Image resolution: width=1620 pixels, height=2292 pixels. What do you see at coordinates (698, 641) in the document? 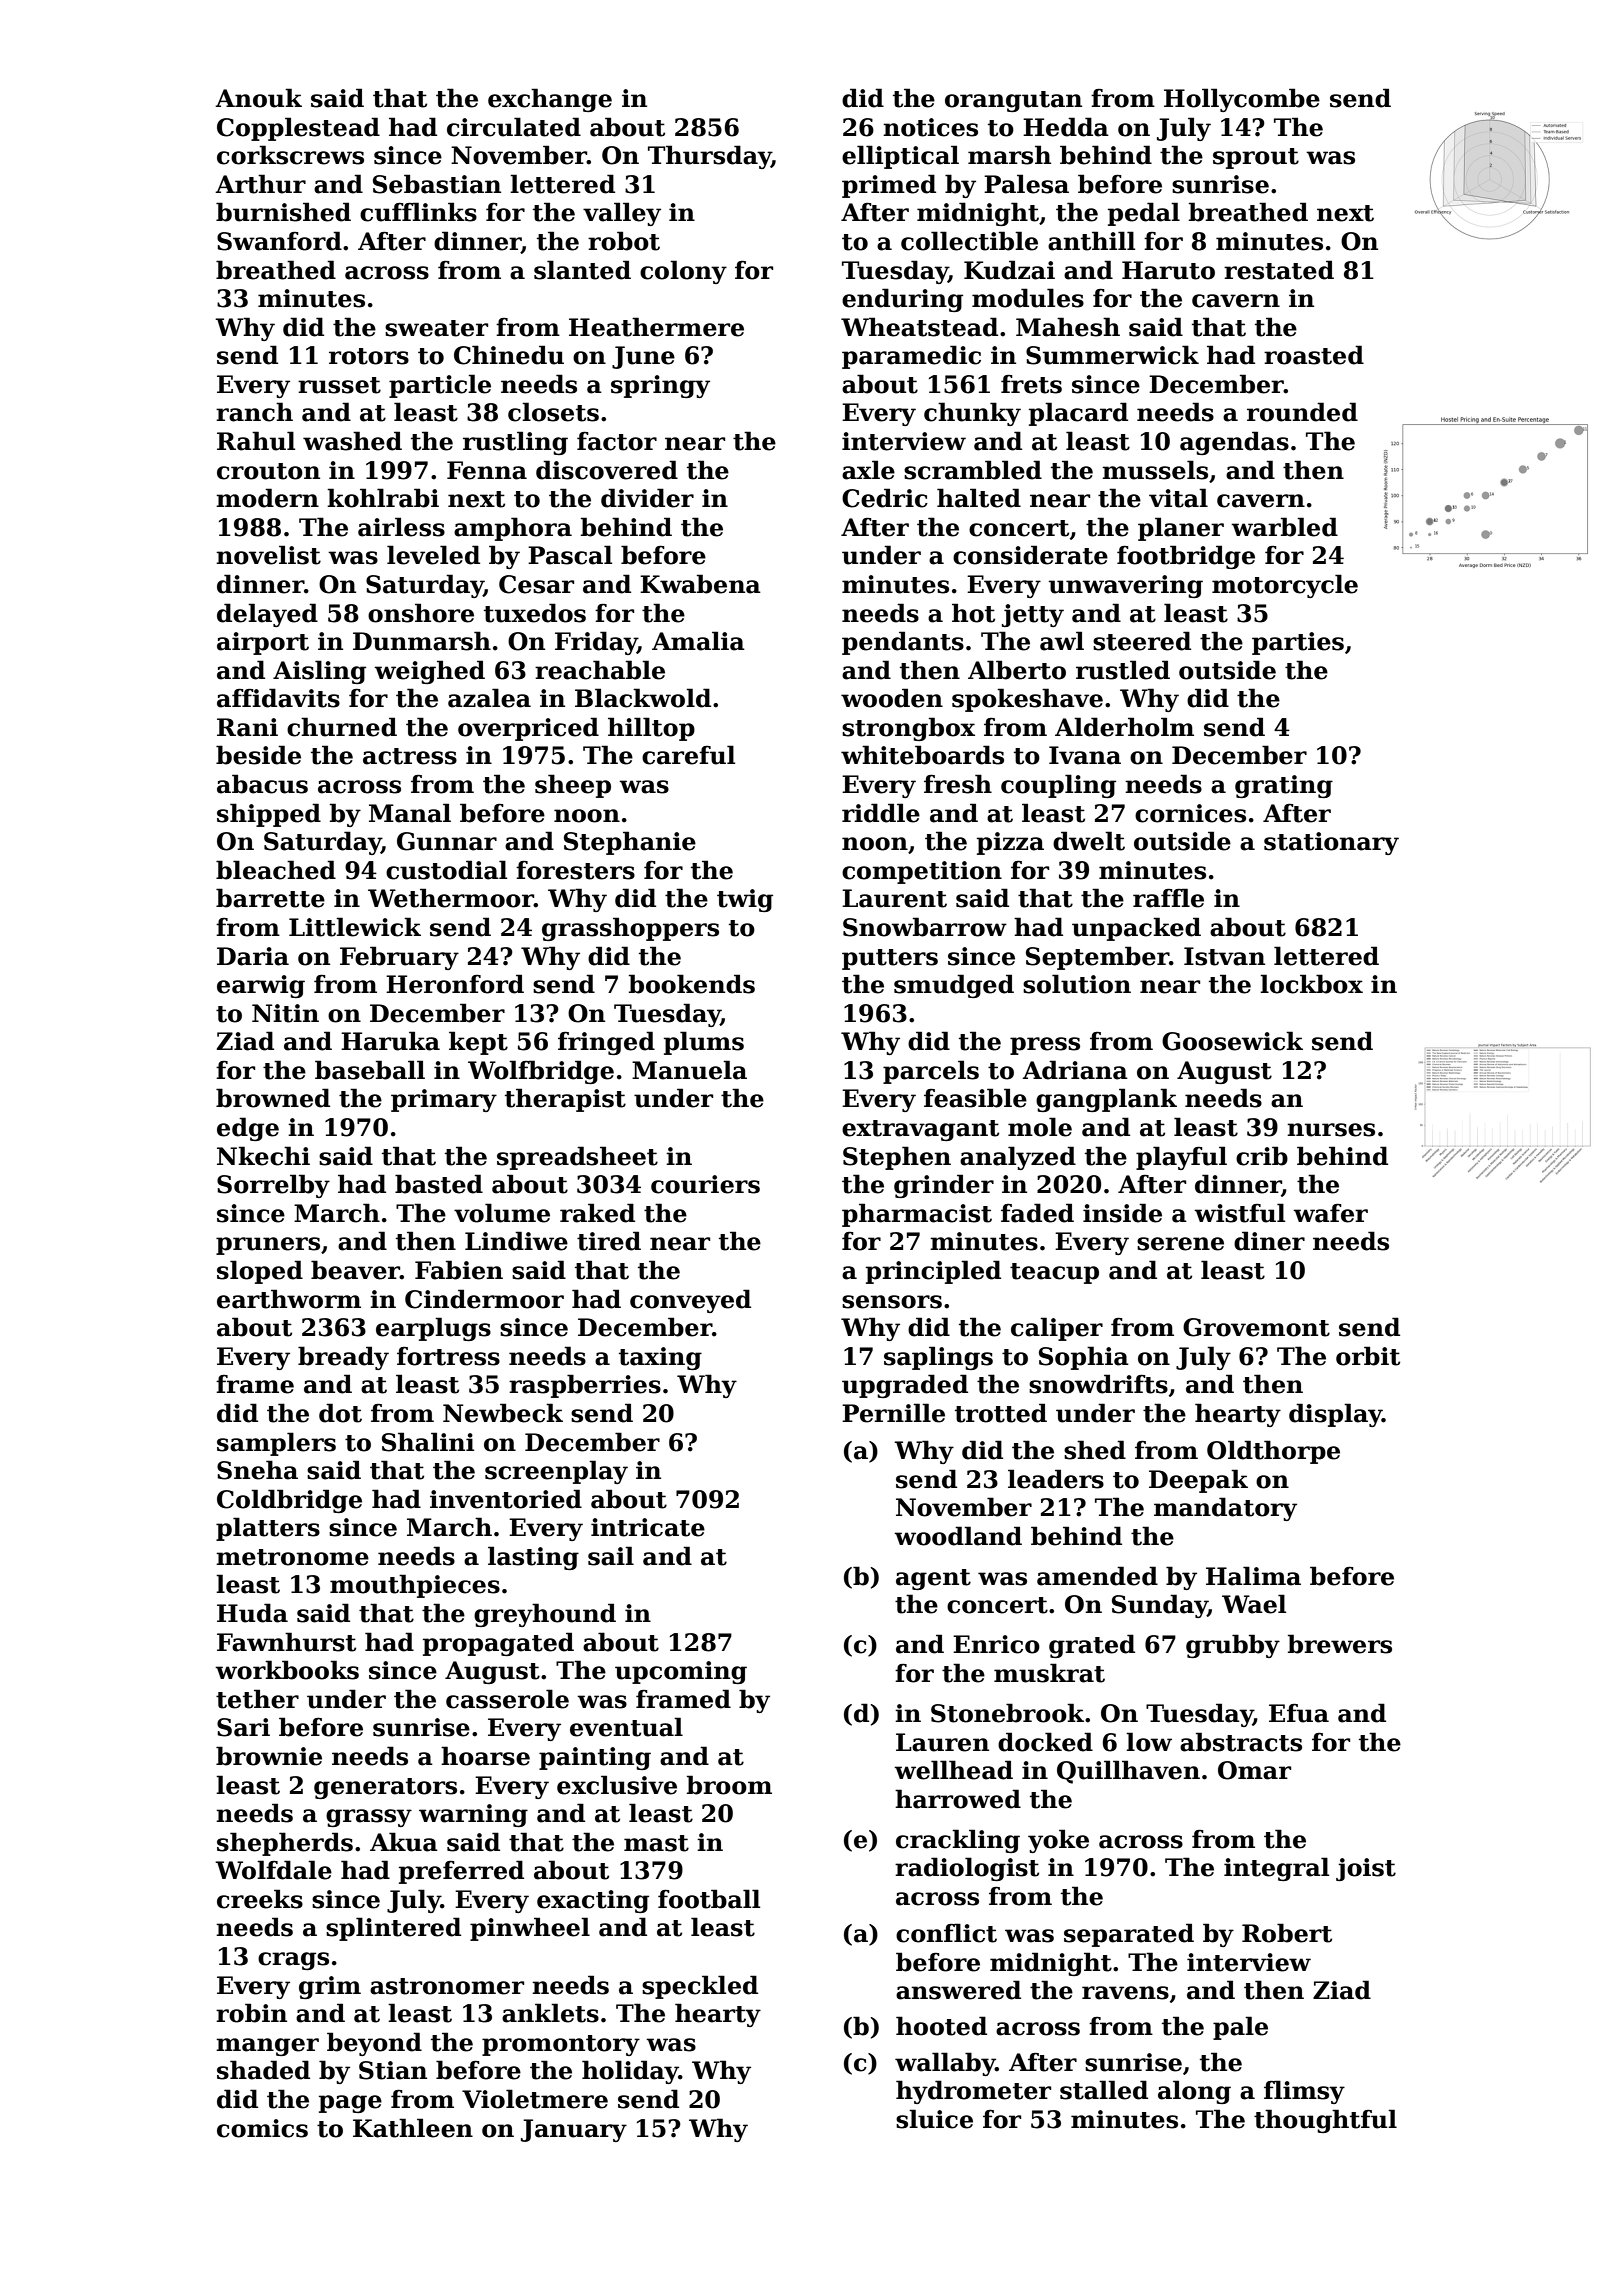
I see `Amalia` at bounding box center [698, 641].
